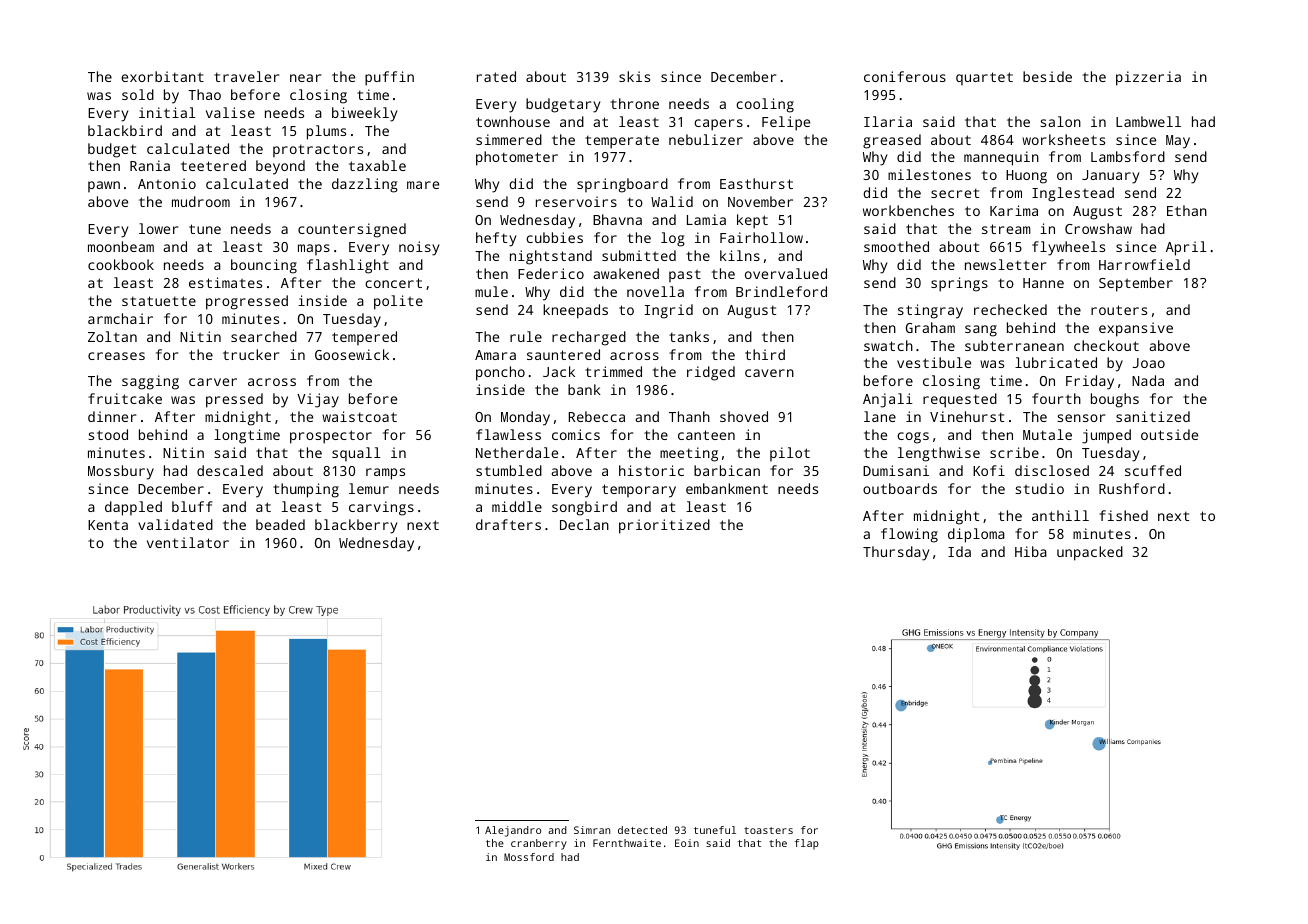  I want to click on exorbitant, so click(162, 76).
